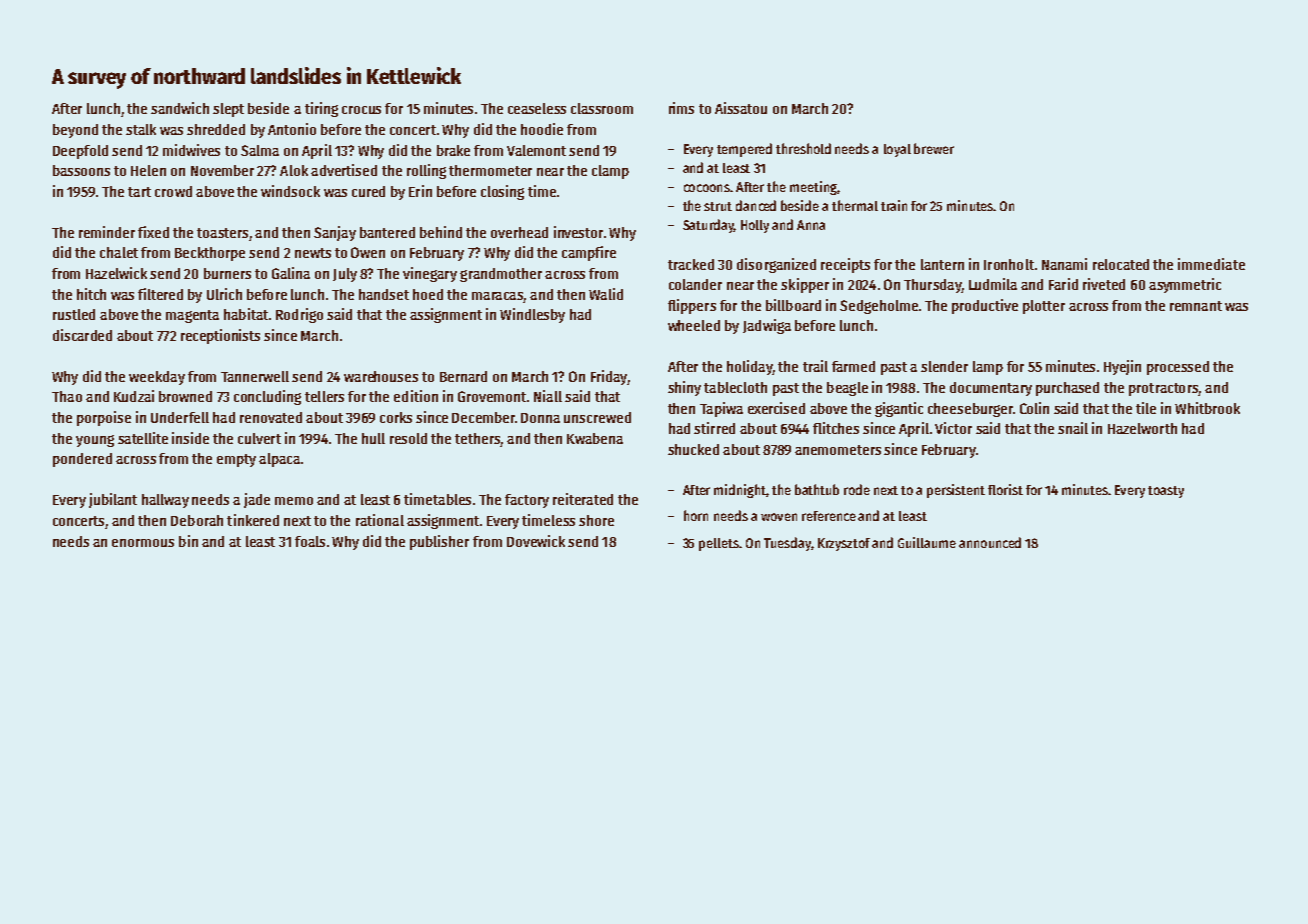 The width and height of the screenshot is (1308, 924). Describe the element at coordinates (180, 108) in the screenshot. I see `sandwich` at that location.
